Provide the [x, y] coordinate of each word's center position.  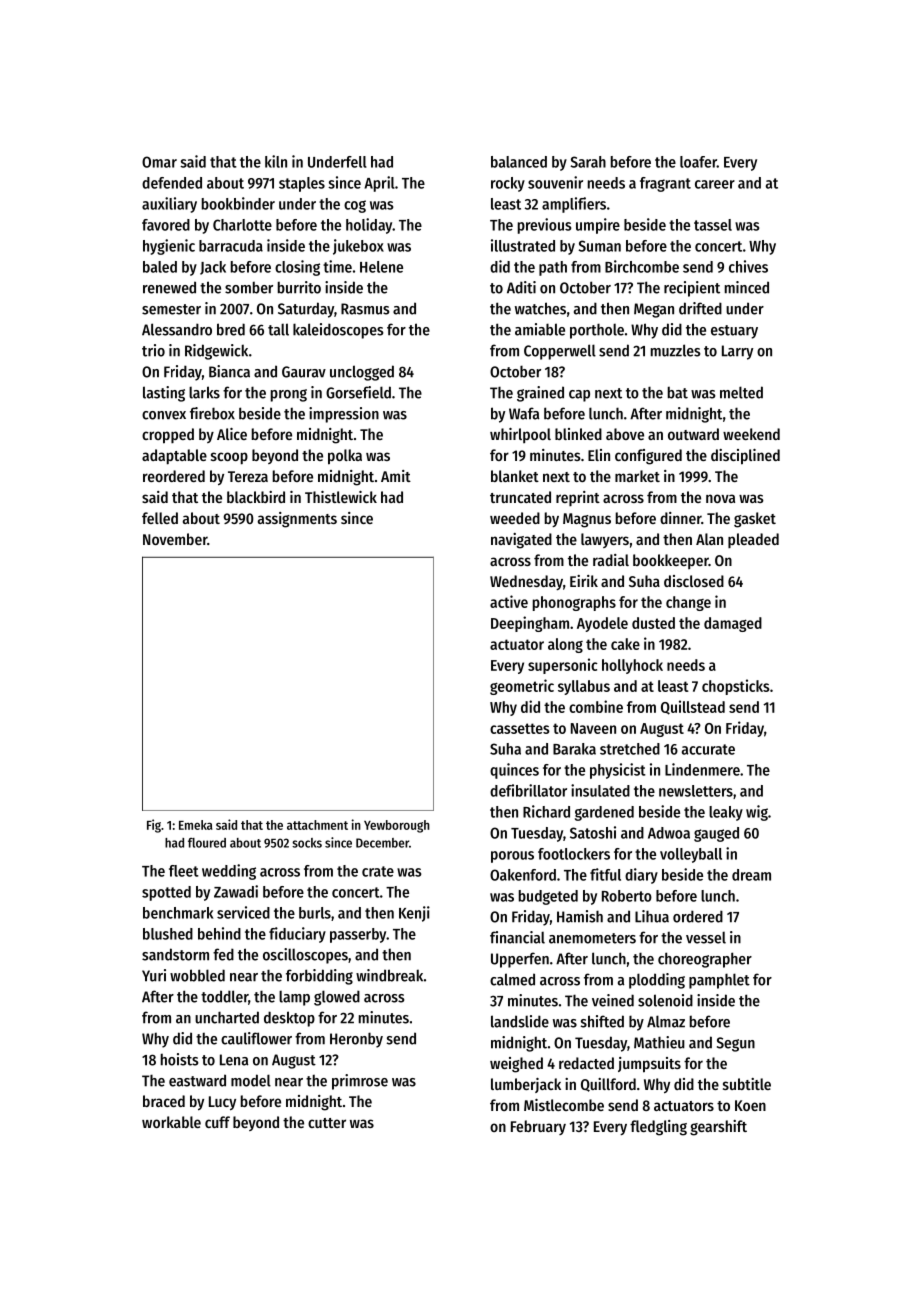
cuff [217, 1122]
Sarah [588, 162]
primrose [360, 1082]
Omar [159, 162]
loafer [698, 162]
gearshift [718, 1128]
